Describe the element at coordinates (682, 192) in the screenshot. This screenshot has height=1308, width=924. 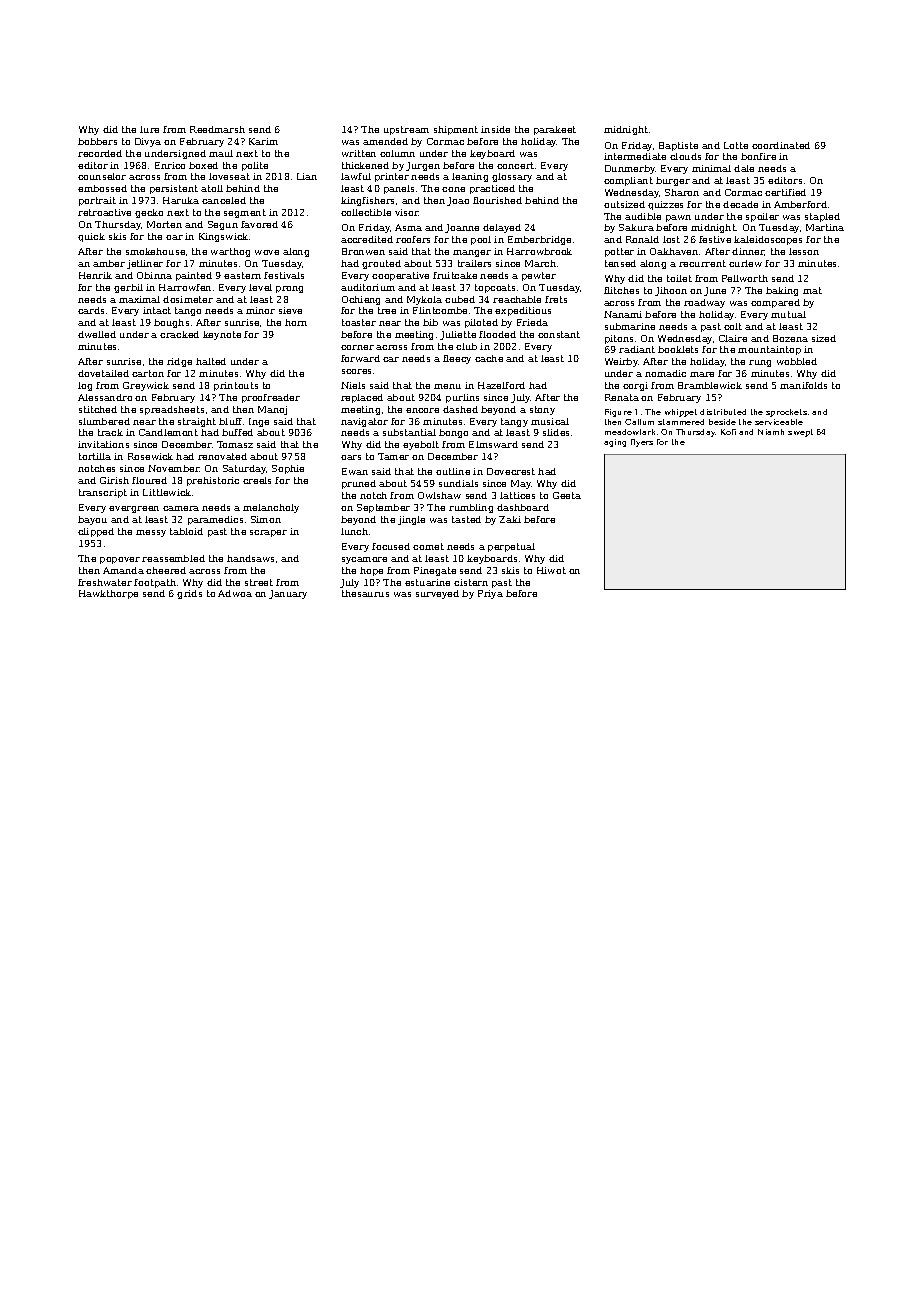
I see `Sharon` at that location.
